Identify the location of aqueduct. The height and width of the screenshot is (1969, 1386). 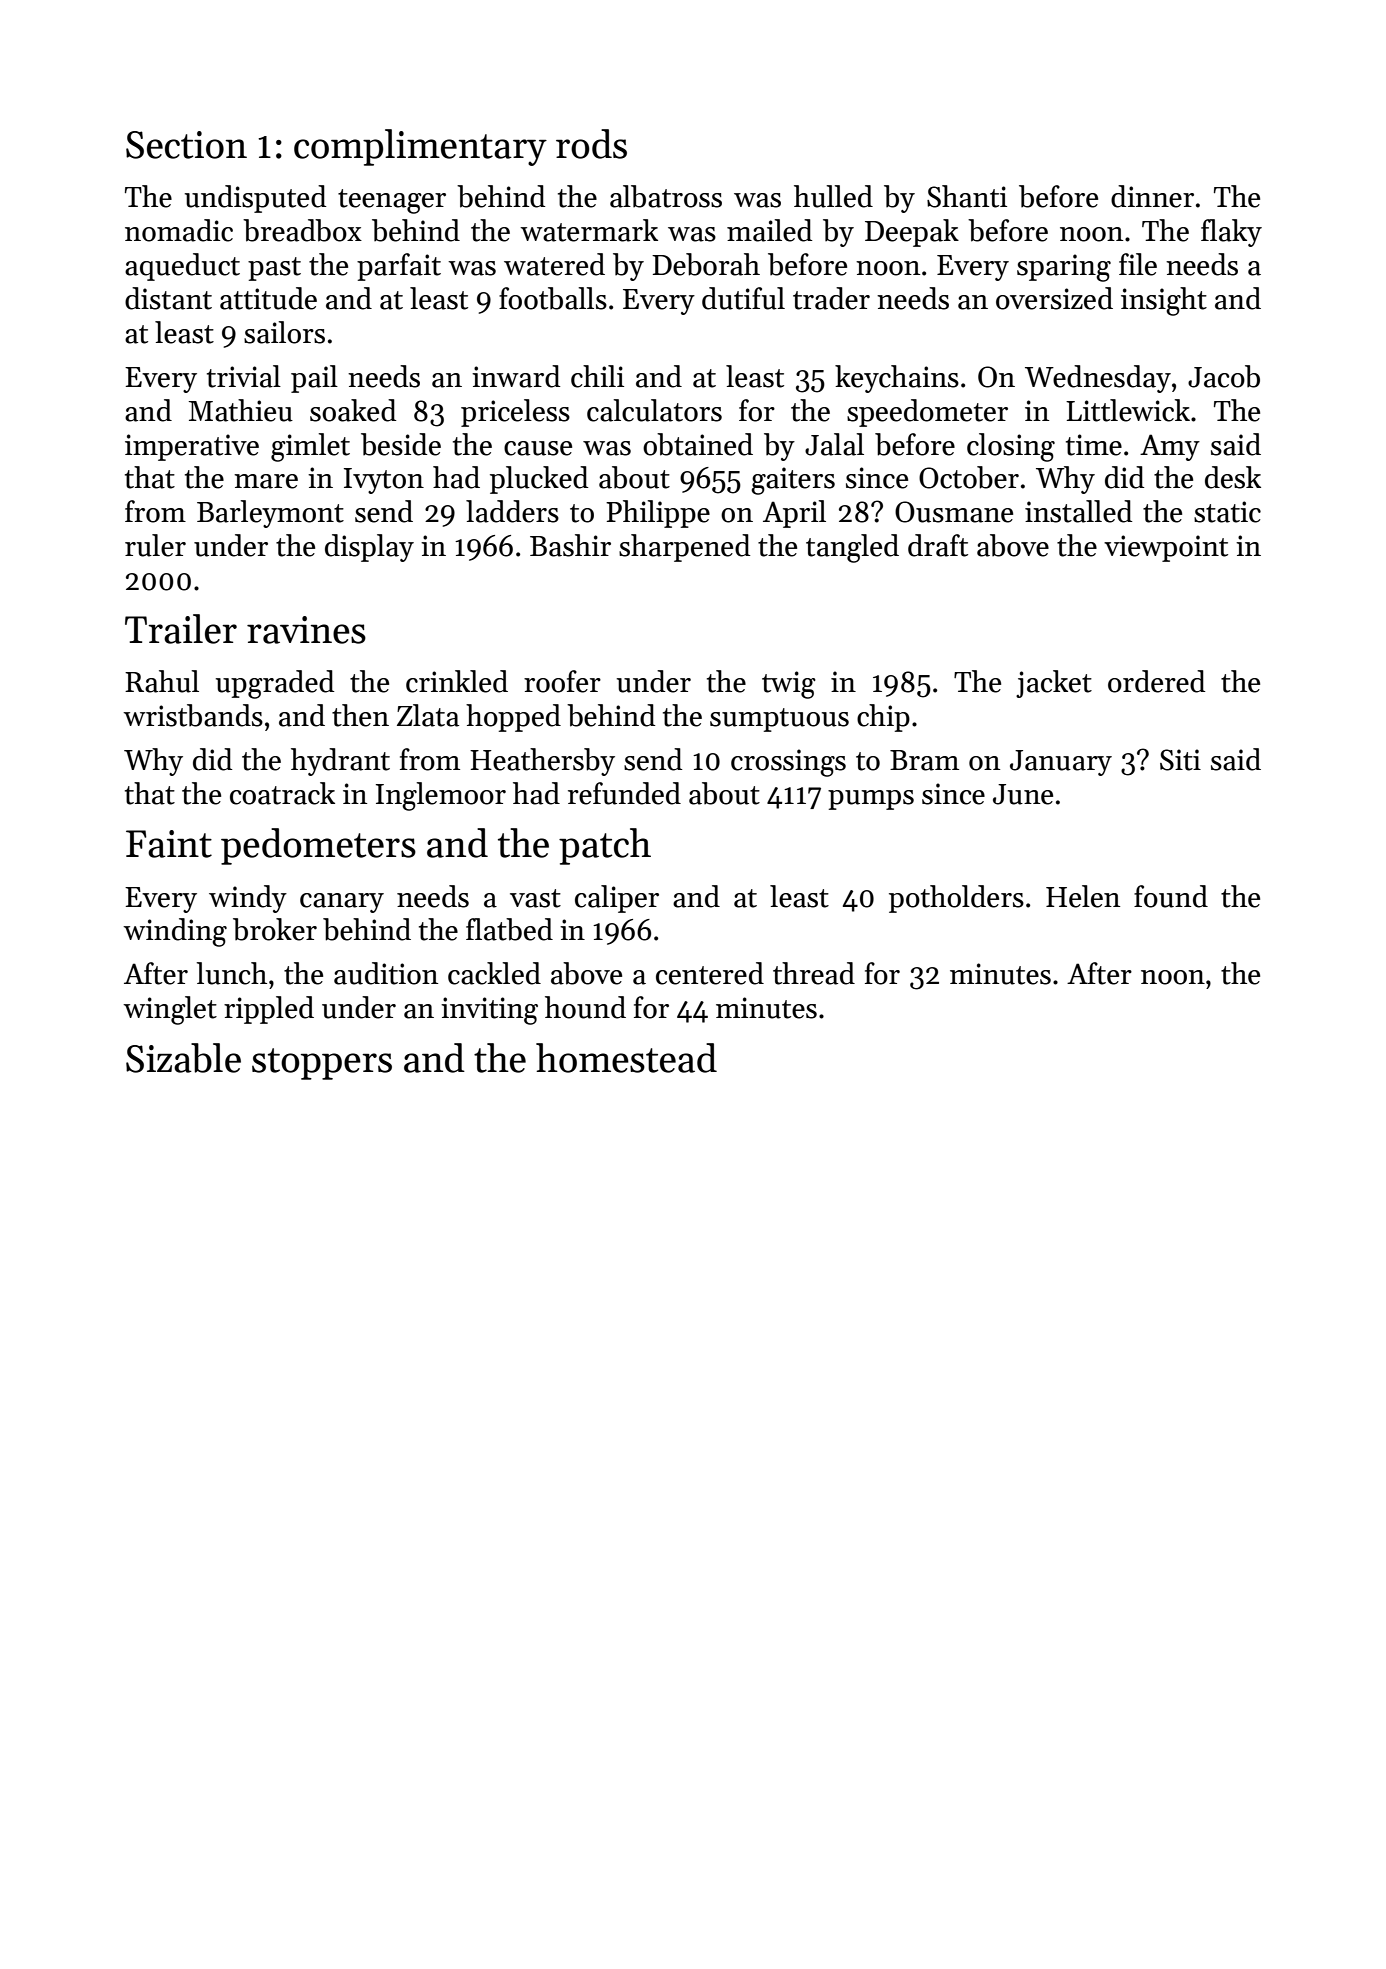
(182, 267).
